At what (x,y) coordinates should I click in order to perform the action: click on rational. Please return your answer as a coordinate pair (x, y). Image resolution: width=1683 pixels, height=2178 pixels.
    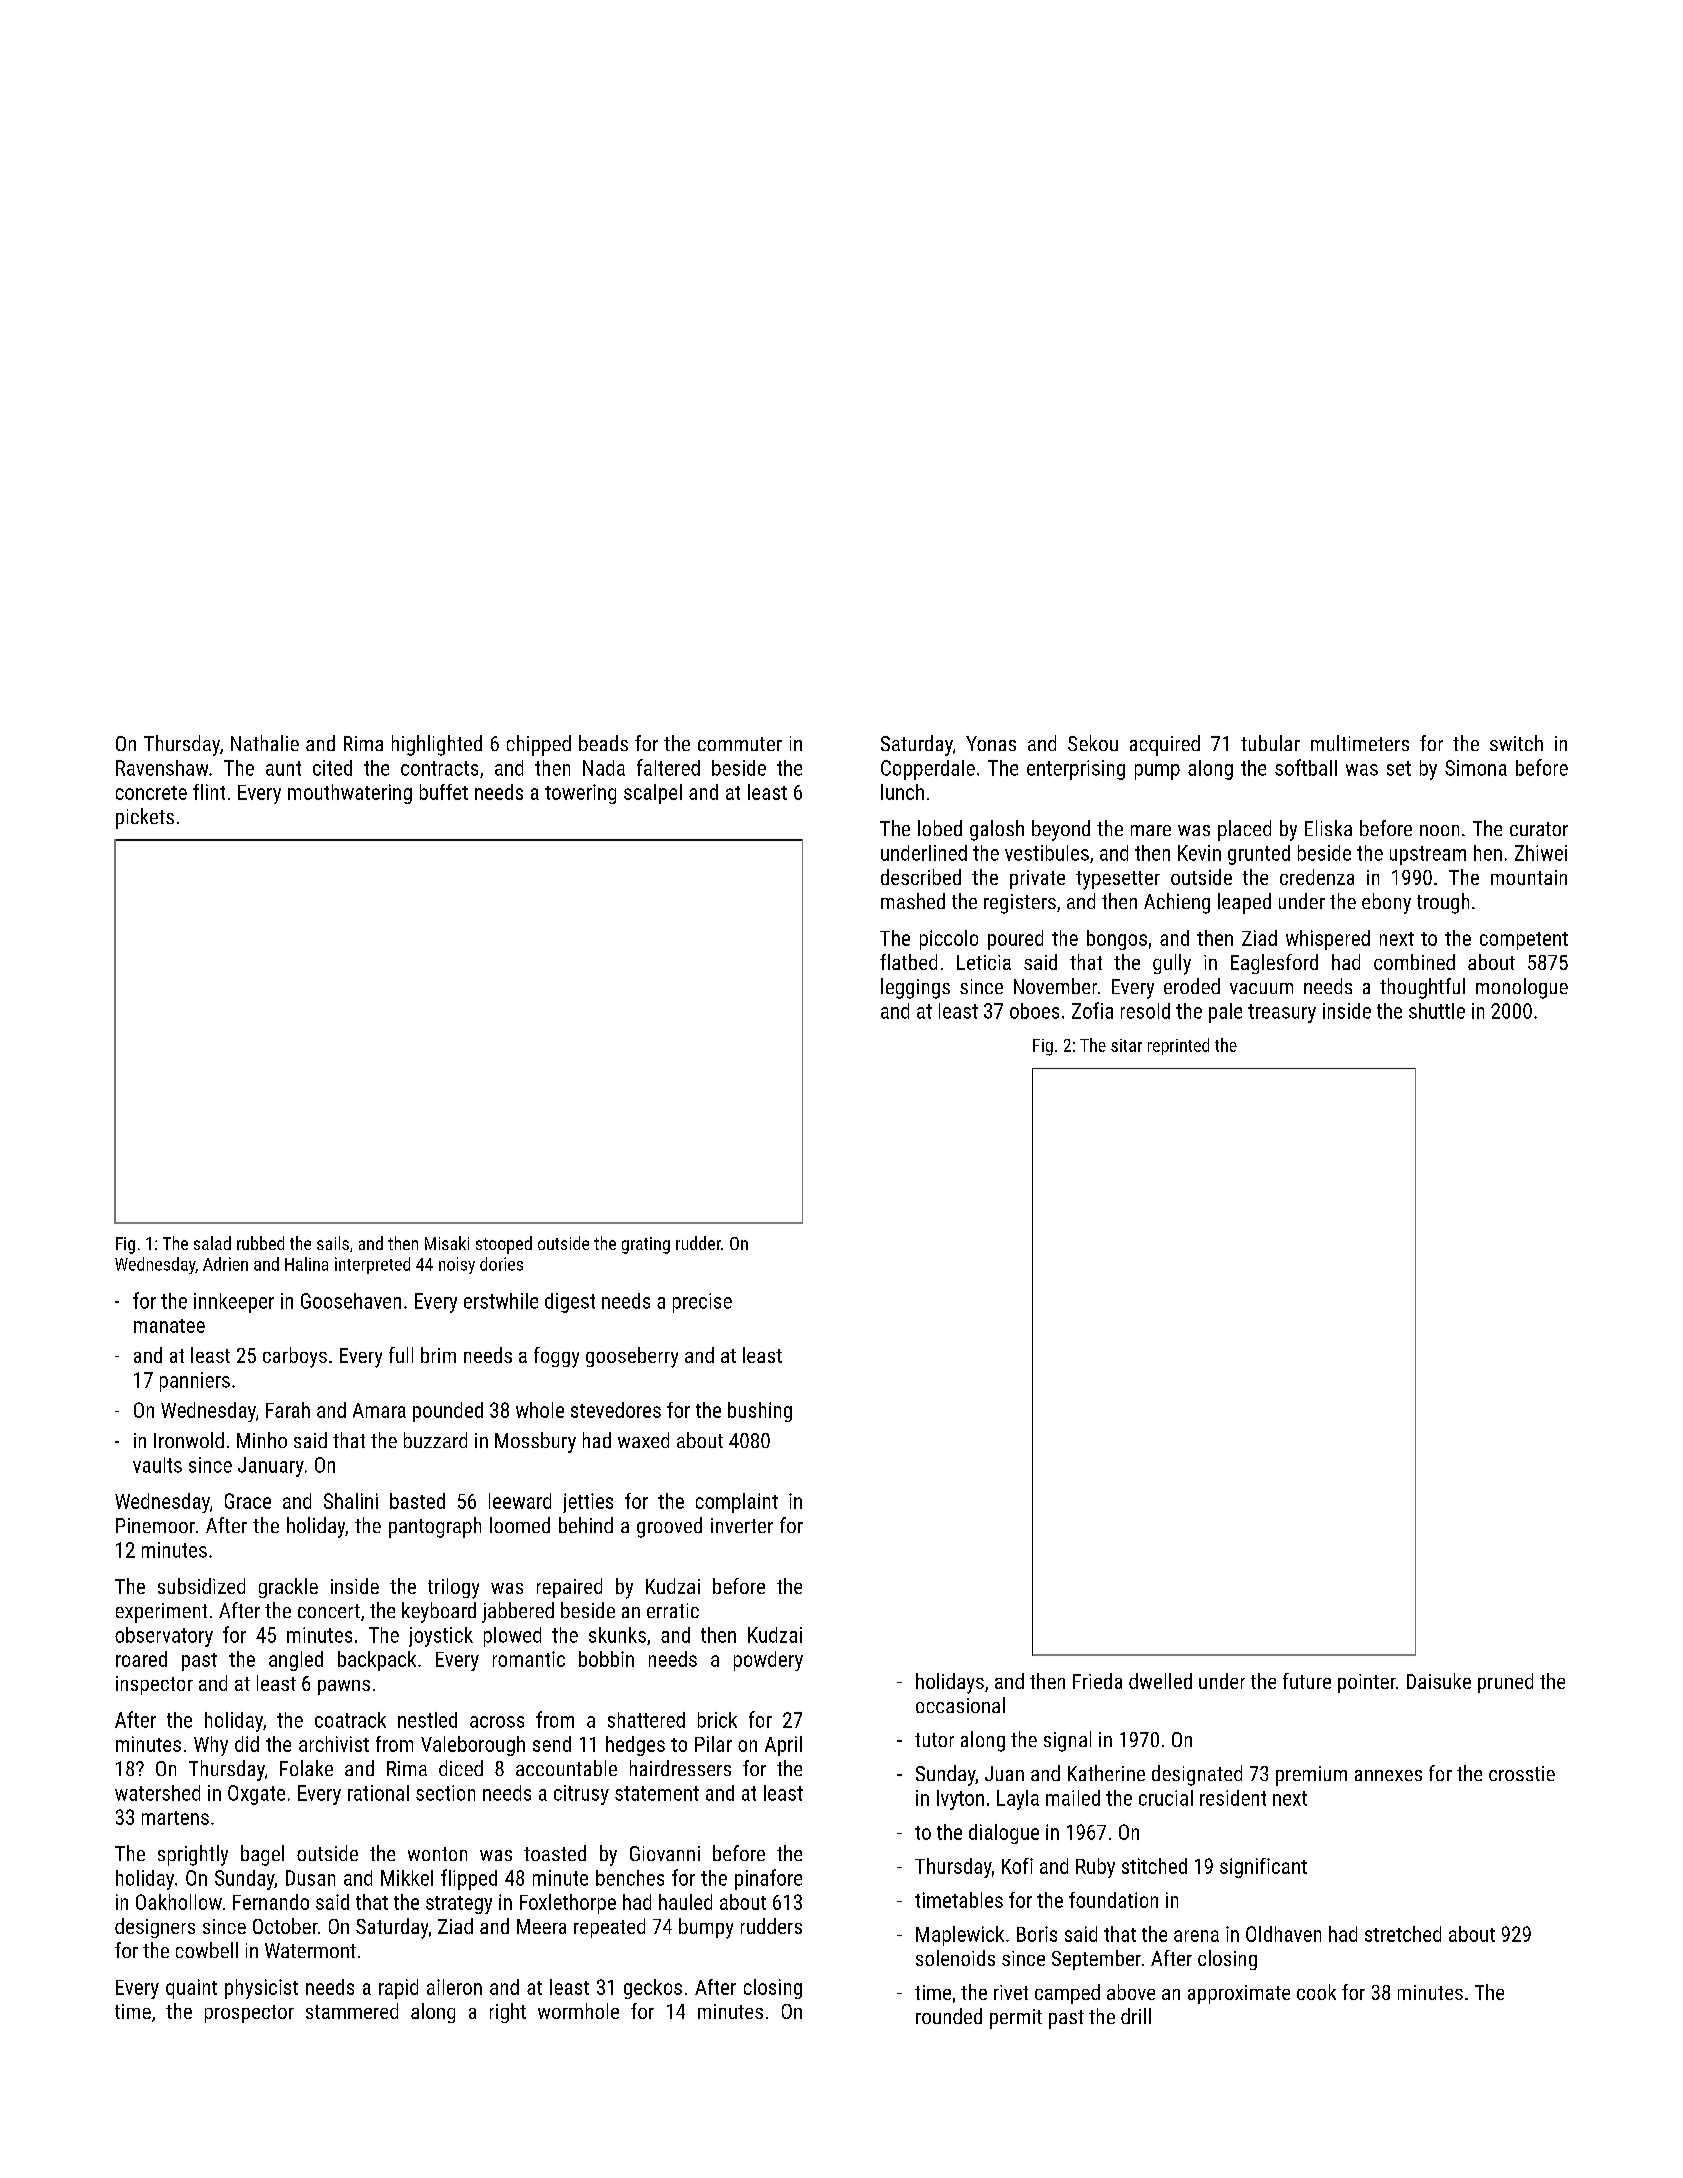
    Looking at the image, I should click on (378, 1793).
